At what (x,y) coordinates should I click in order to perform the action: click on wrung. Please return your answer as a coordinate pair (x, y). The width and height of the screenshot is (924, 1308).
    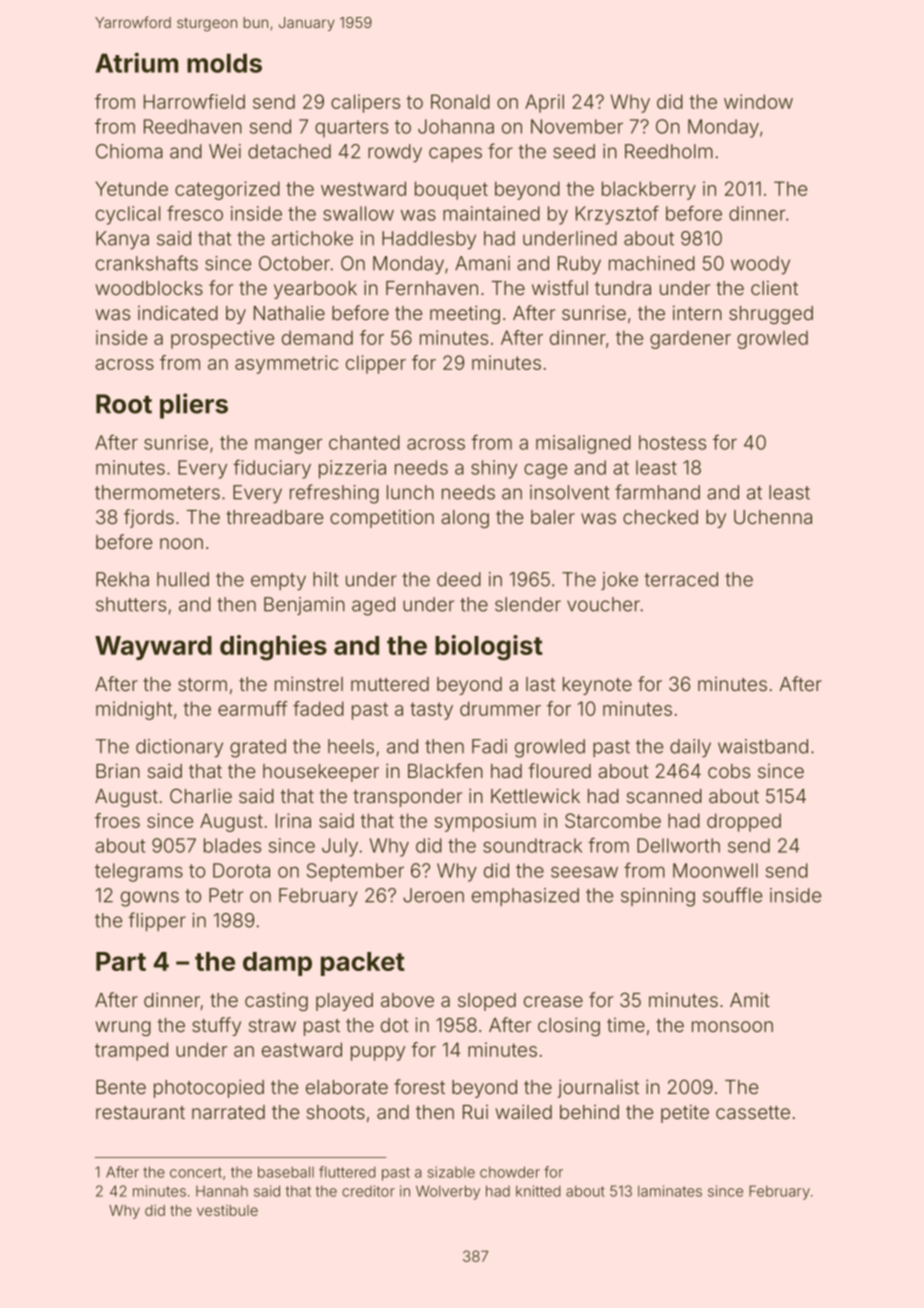
    Looking at the image, I should click on (123, 1028).
